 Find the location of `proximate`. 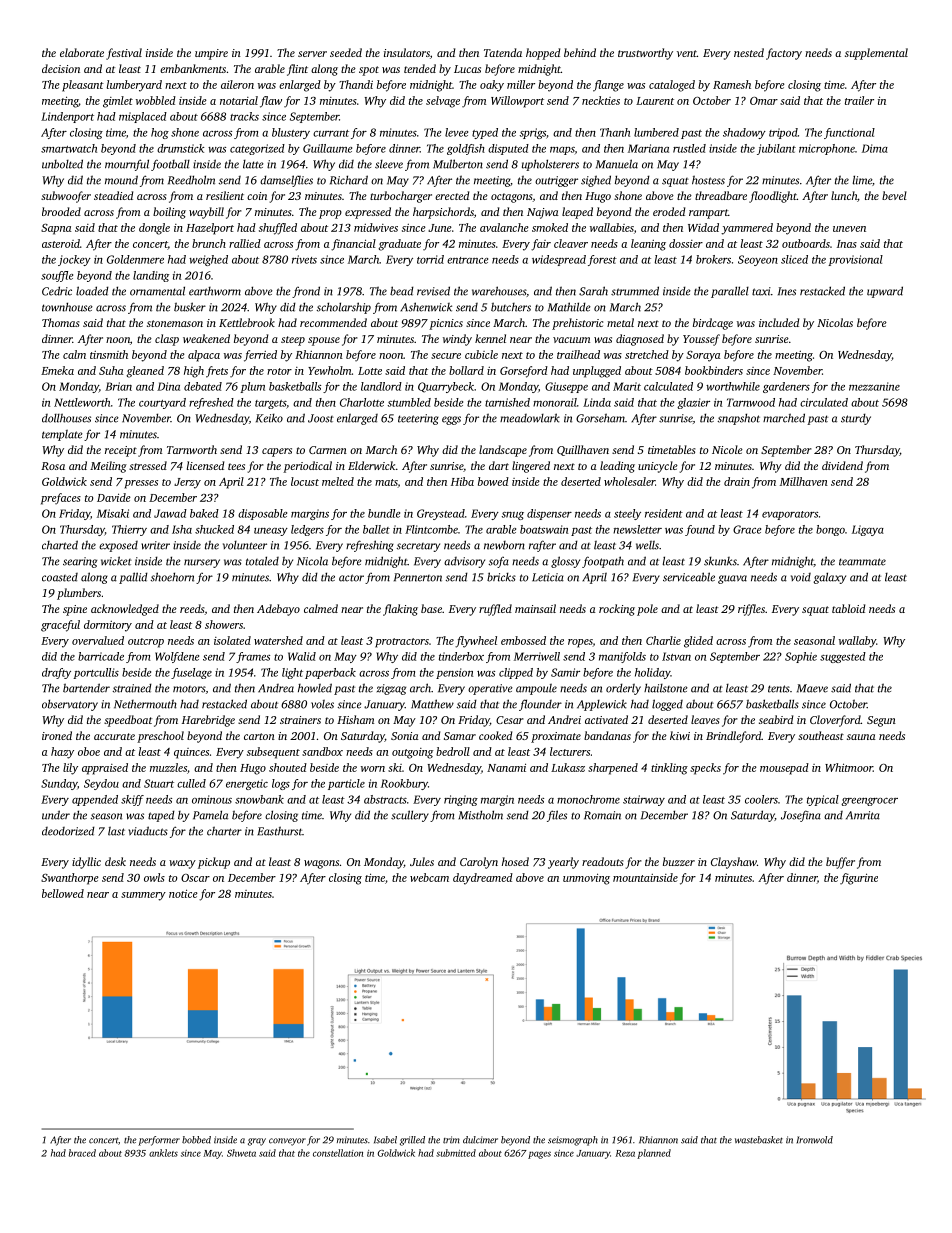

proximate is located at coordinates (556, 737).
